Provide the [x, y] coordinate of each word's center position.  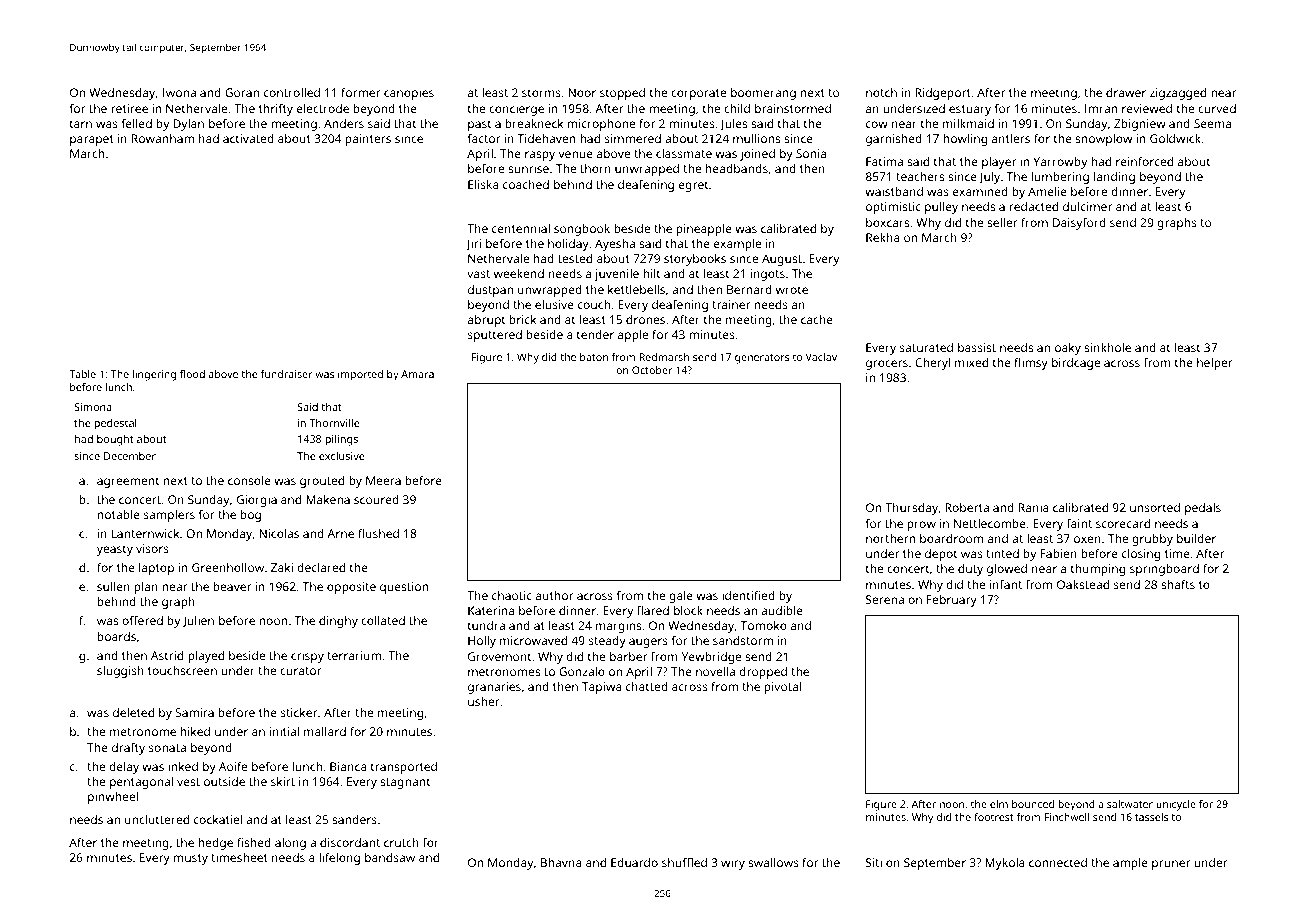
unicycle [1176, 805]
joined [757, 155]
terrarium [354, 655]
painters [368, 140]
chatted [647, 686]
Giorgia [257, 501]
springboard [1164, 570]
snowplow [1103, 140]
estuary [970, 110]
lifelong [339, 859]
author [554, 595]
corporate [698, 94]
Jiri [473, 244]
